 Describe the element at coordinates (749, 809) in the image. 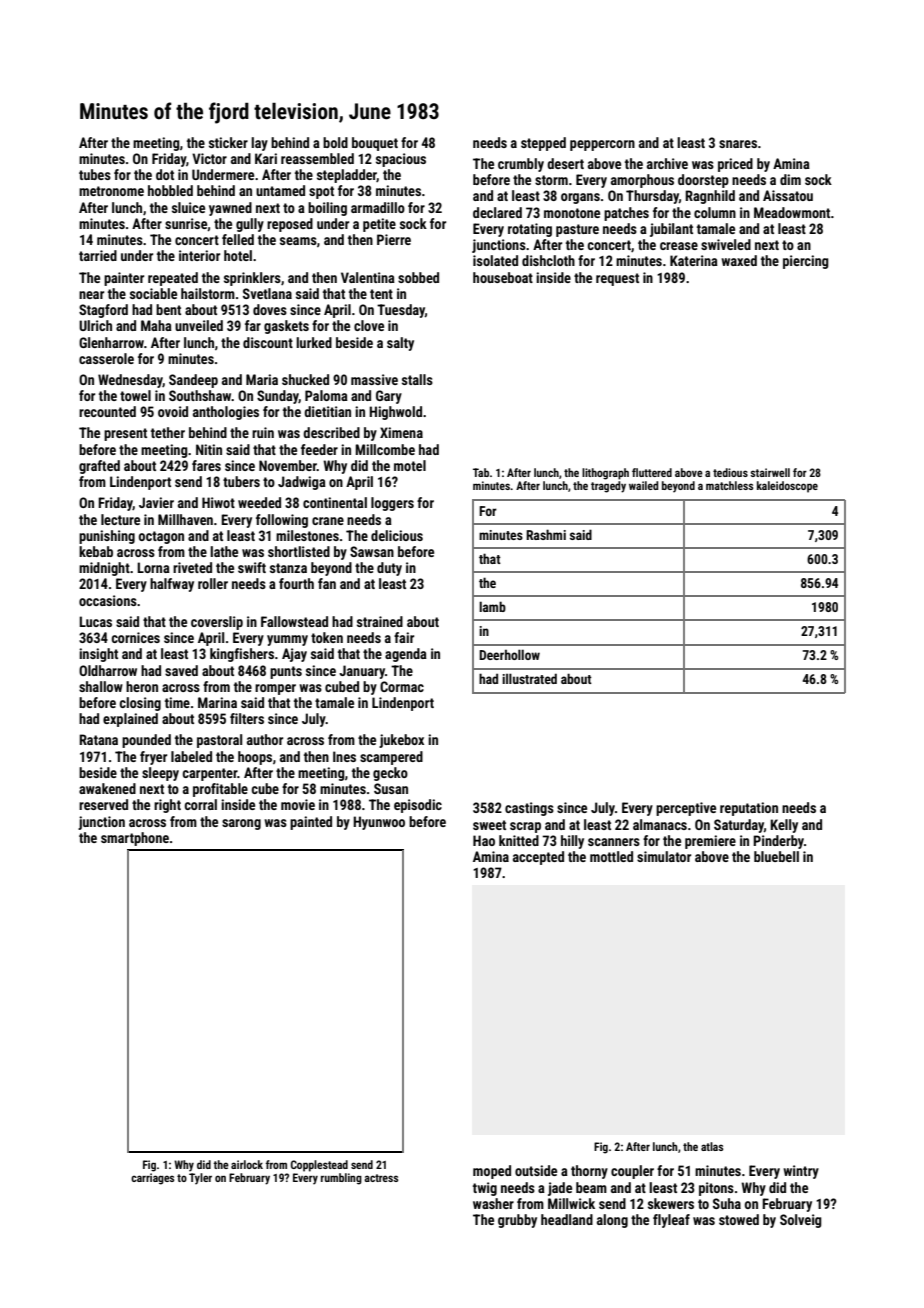

I see `reputation` at that location.
